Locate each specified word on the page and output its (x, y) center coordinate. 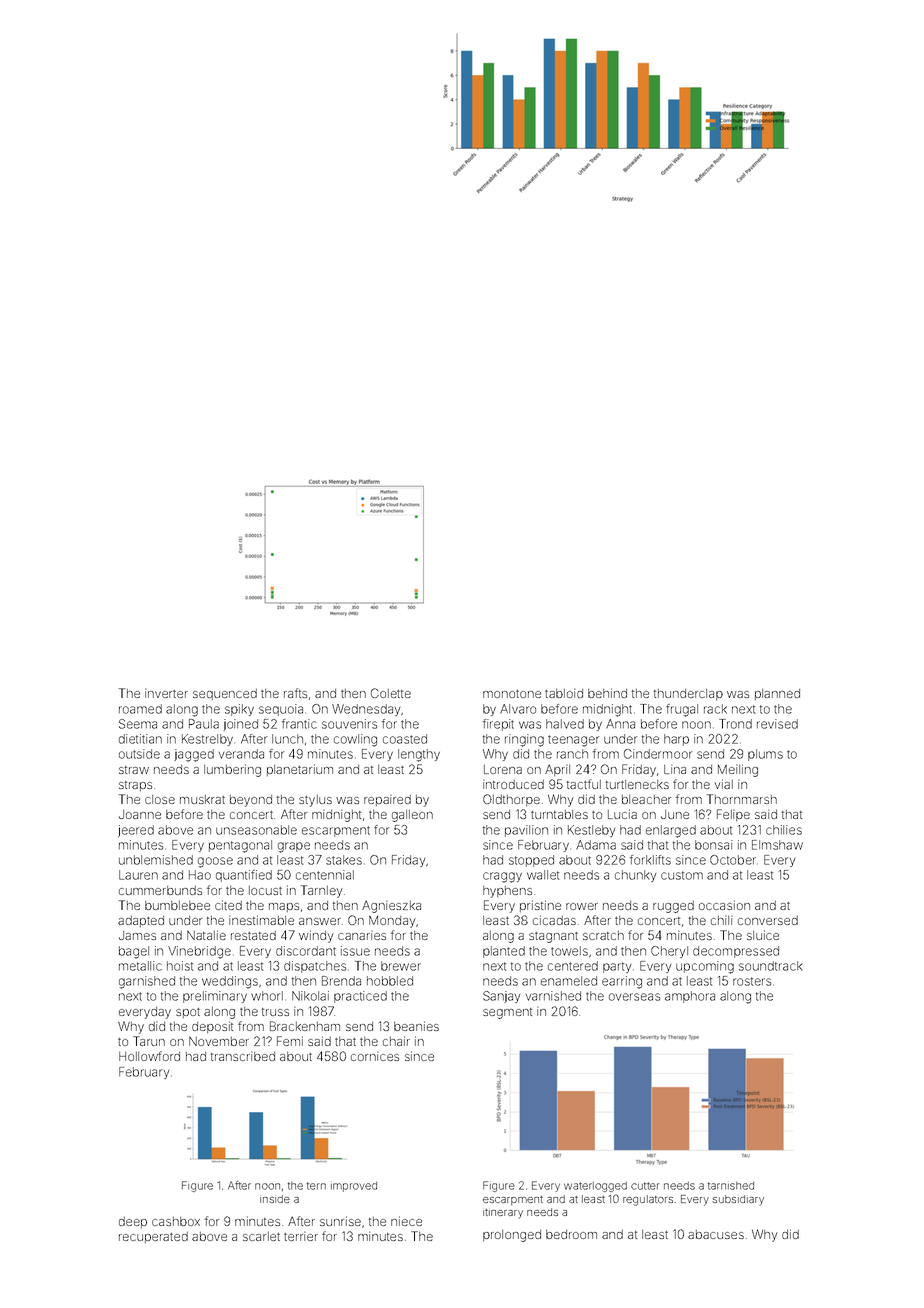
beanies (416, 1026)
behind (607, 693)
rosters (752, 981)
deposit (212, 1027)
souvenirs (349, 724)
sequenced (225, 694)
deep (133, 1222)
